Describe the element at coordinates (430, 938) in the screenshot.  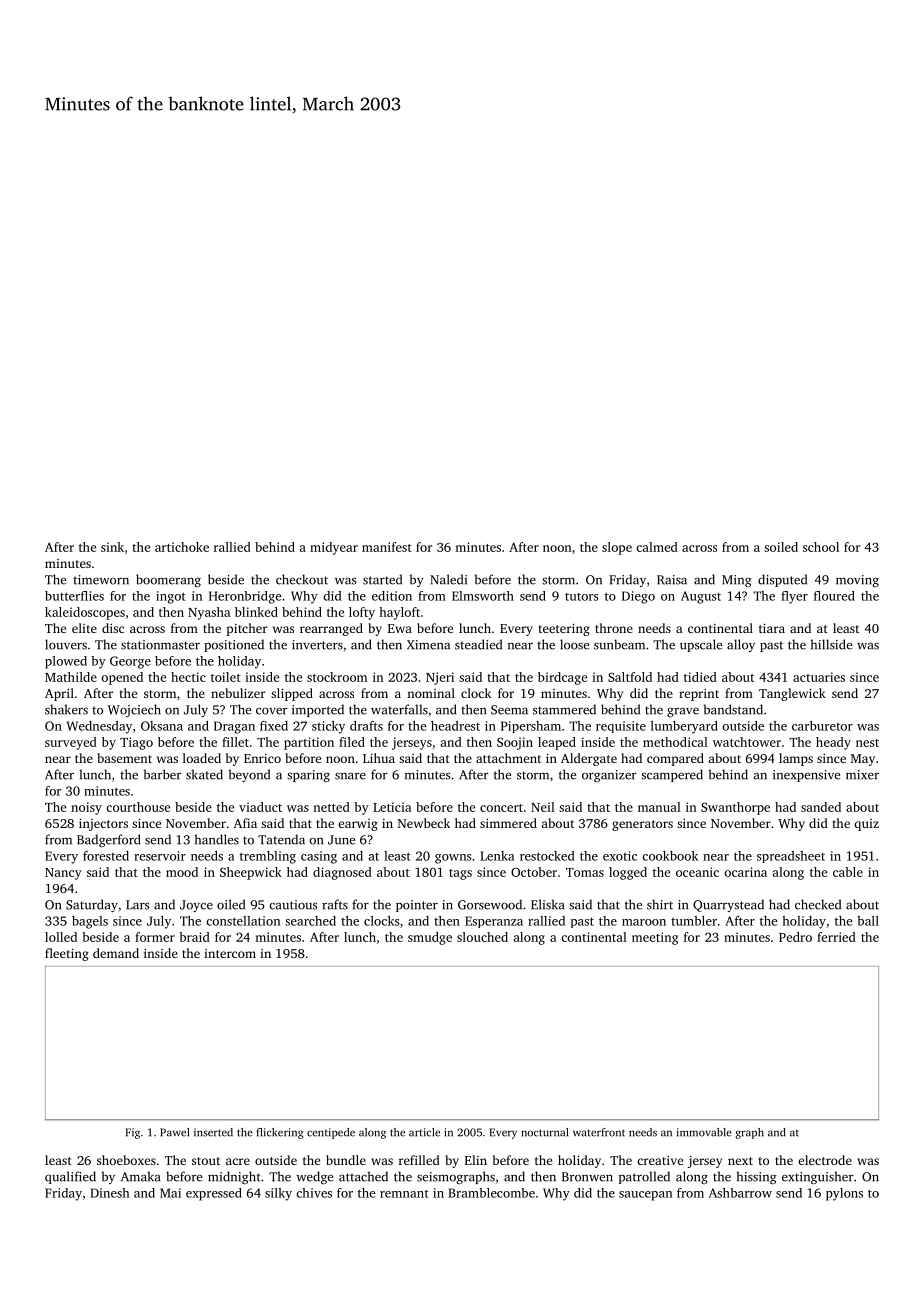
I see `smudge` at that location.
